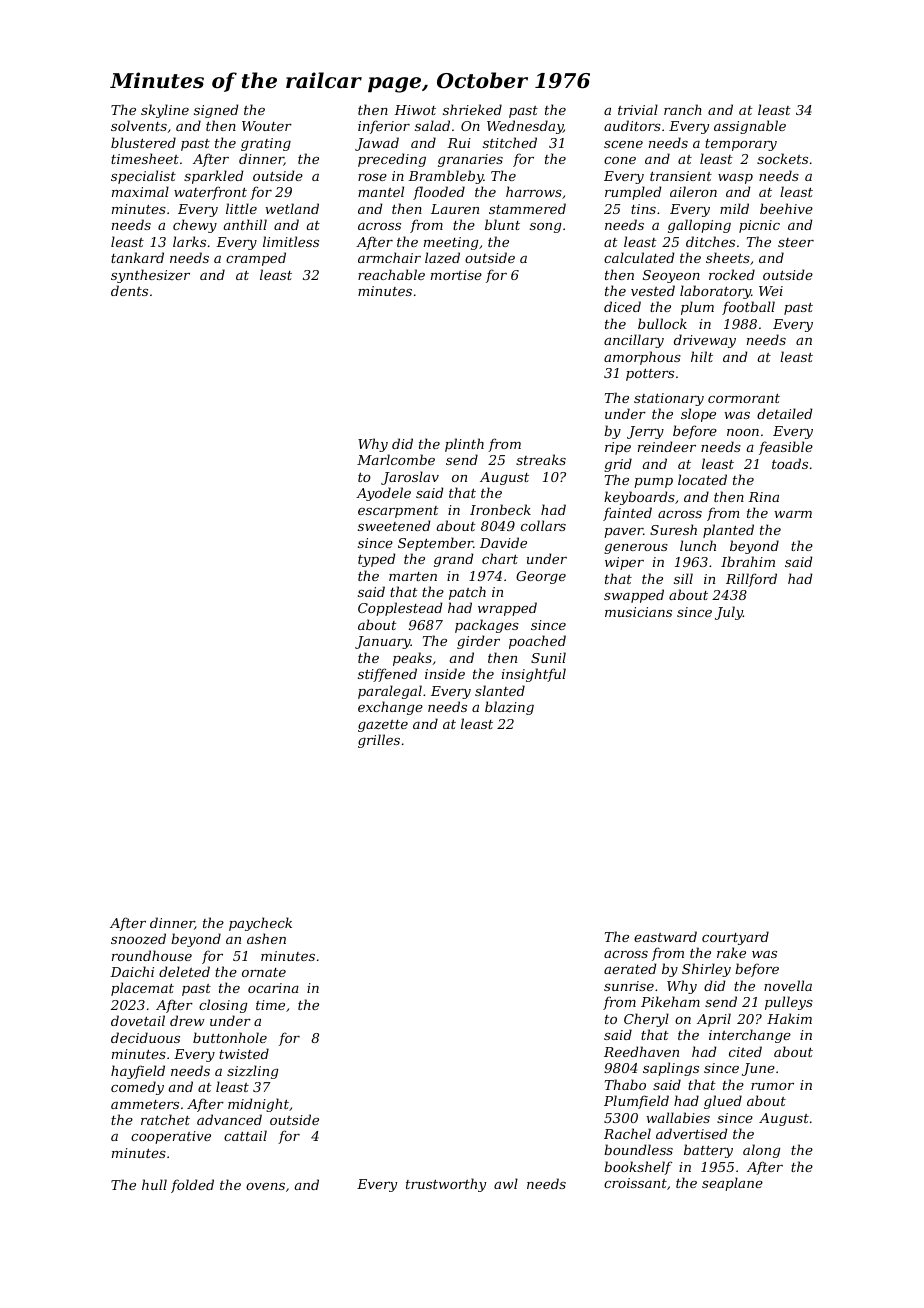 This document has height=1308, width=924. What do you see at coordinates (129, 290) in the document?
I see `dents` at bounding box center [129, 290].
